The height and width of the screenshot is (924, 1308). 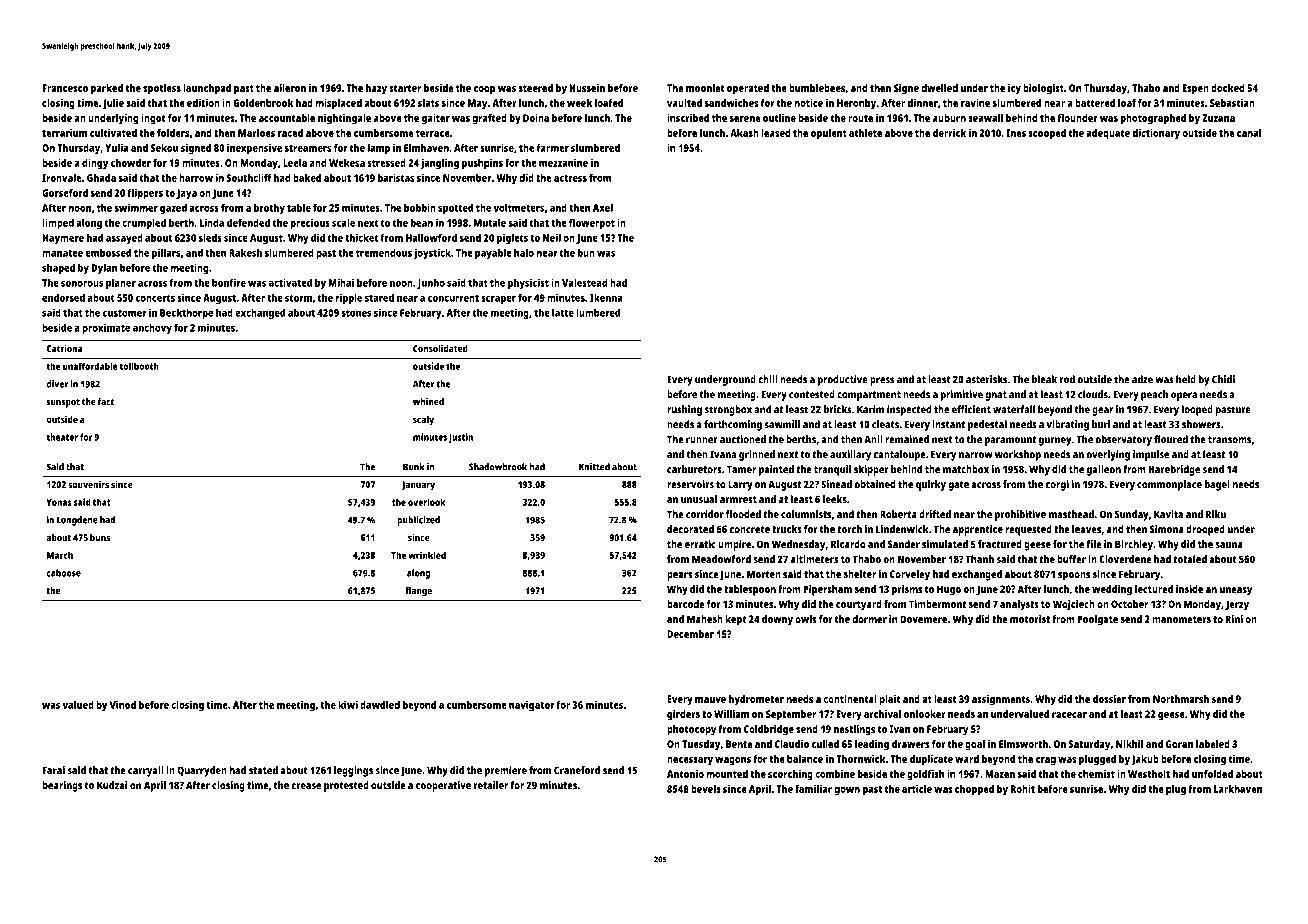 What do you see at coordinates (482, 164) in the screenshot?
I see `pushpins` at bounding box center [482, 164].
